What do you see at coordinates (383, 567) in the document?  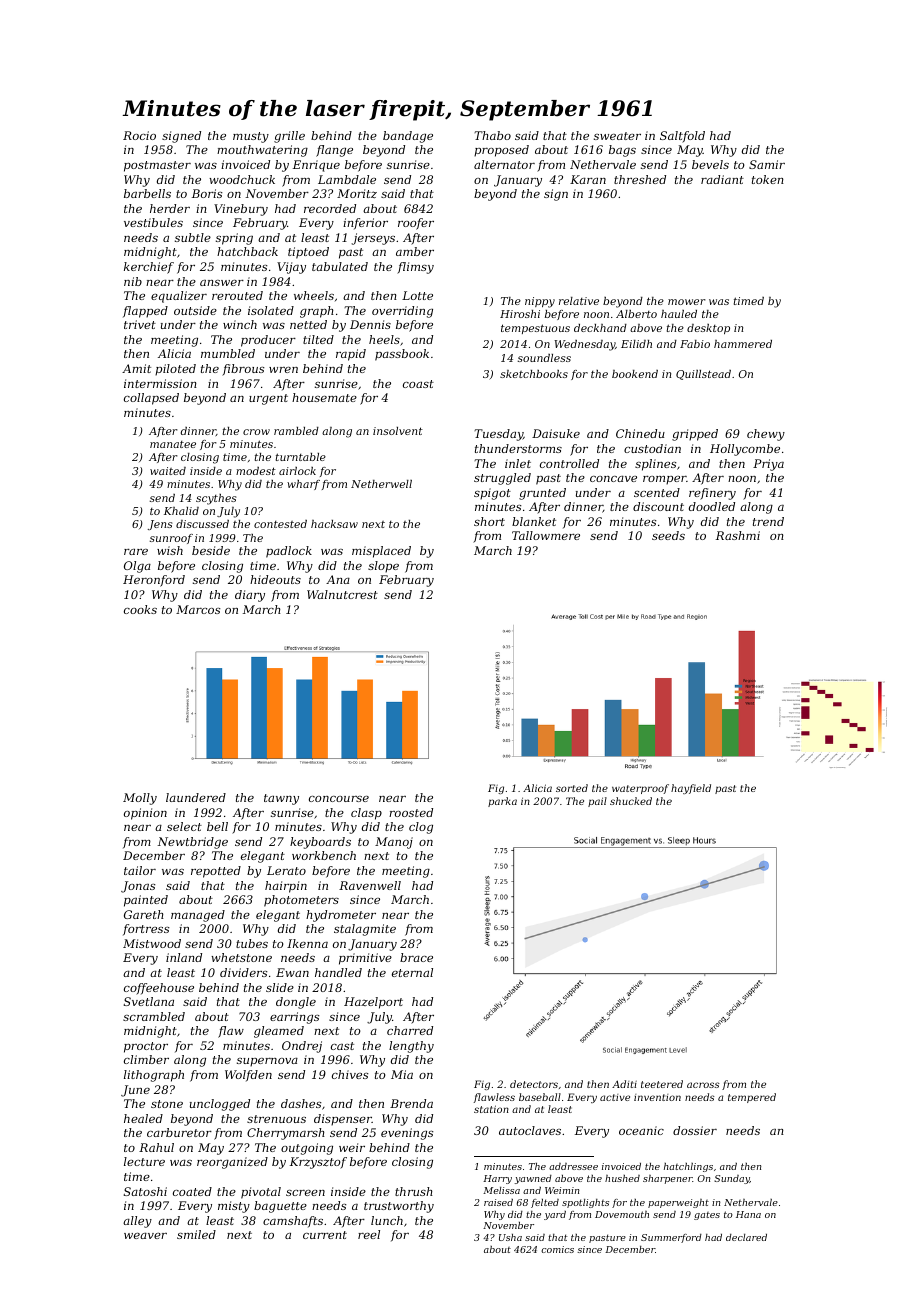 I see `slope` at bounding box center [383, 567].
